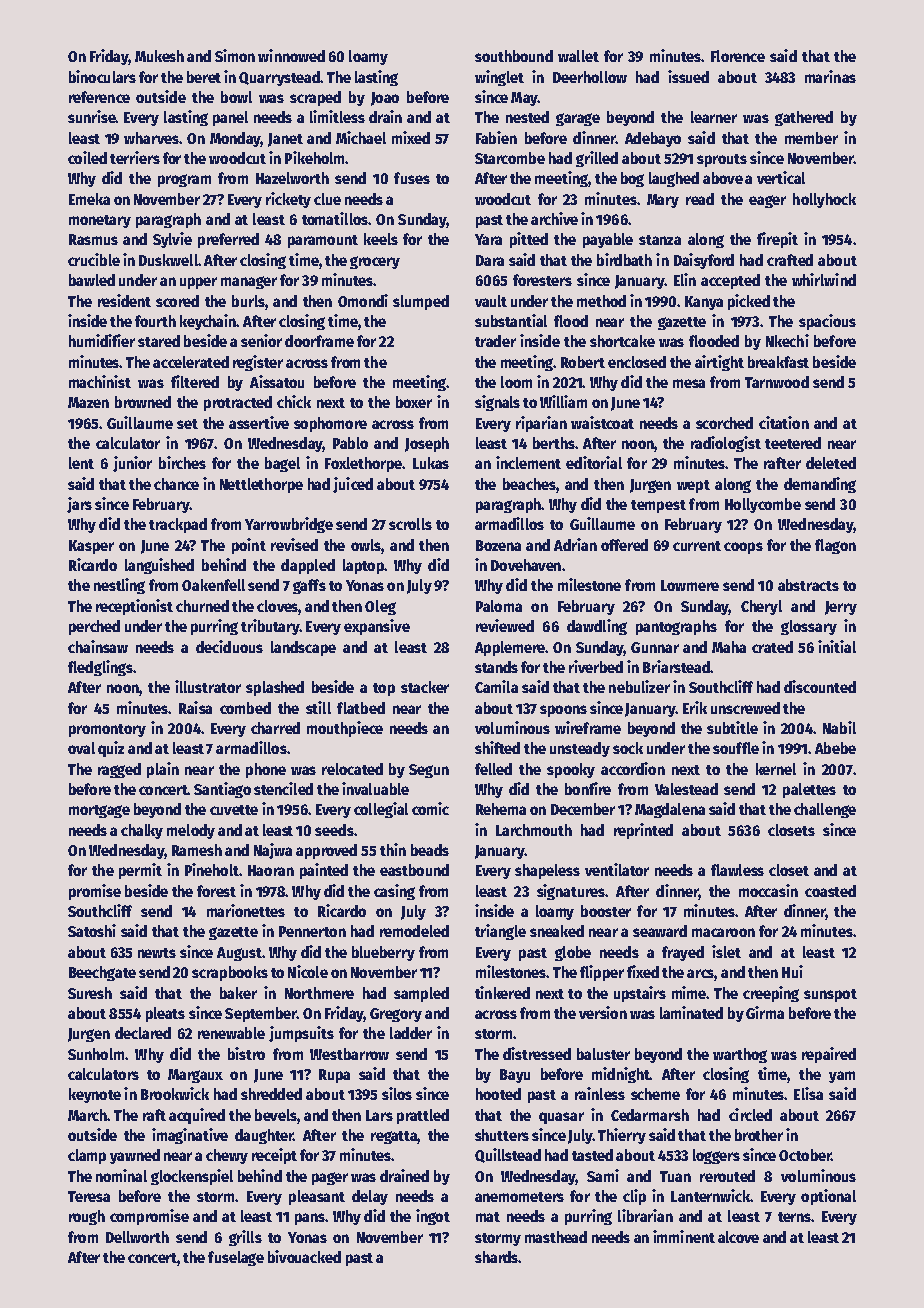 The height and width of the image is (1308, 924). I want to click on Mukesh, so click(159, 56).
